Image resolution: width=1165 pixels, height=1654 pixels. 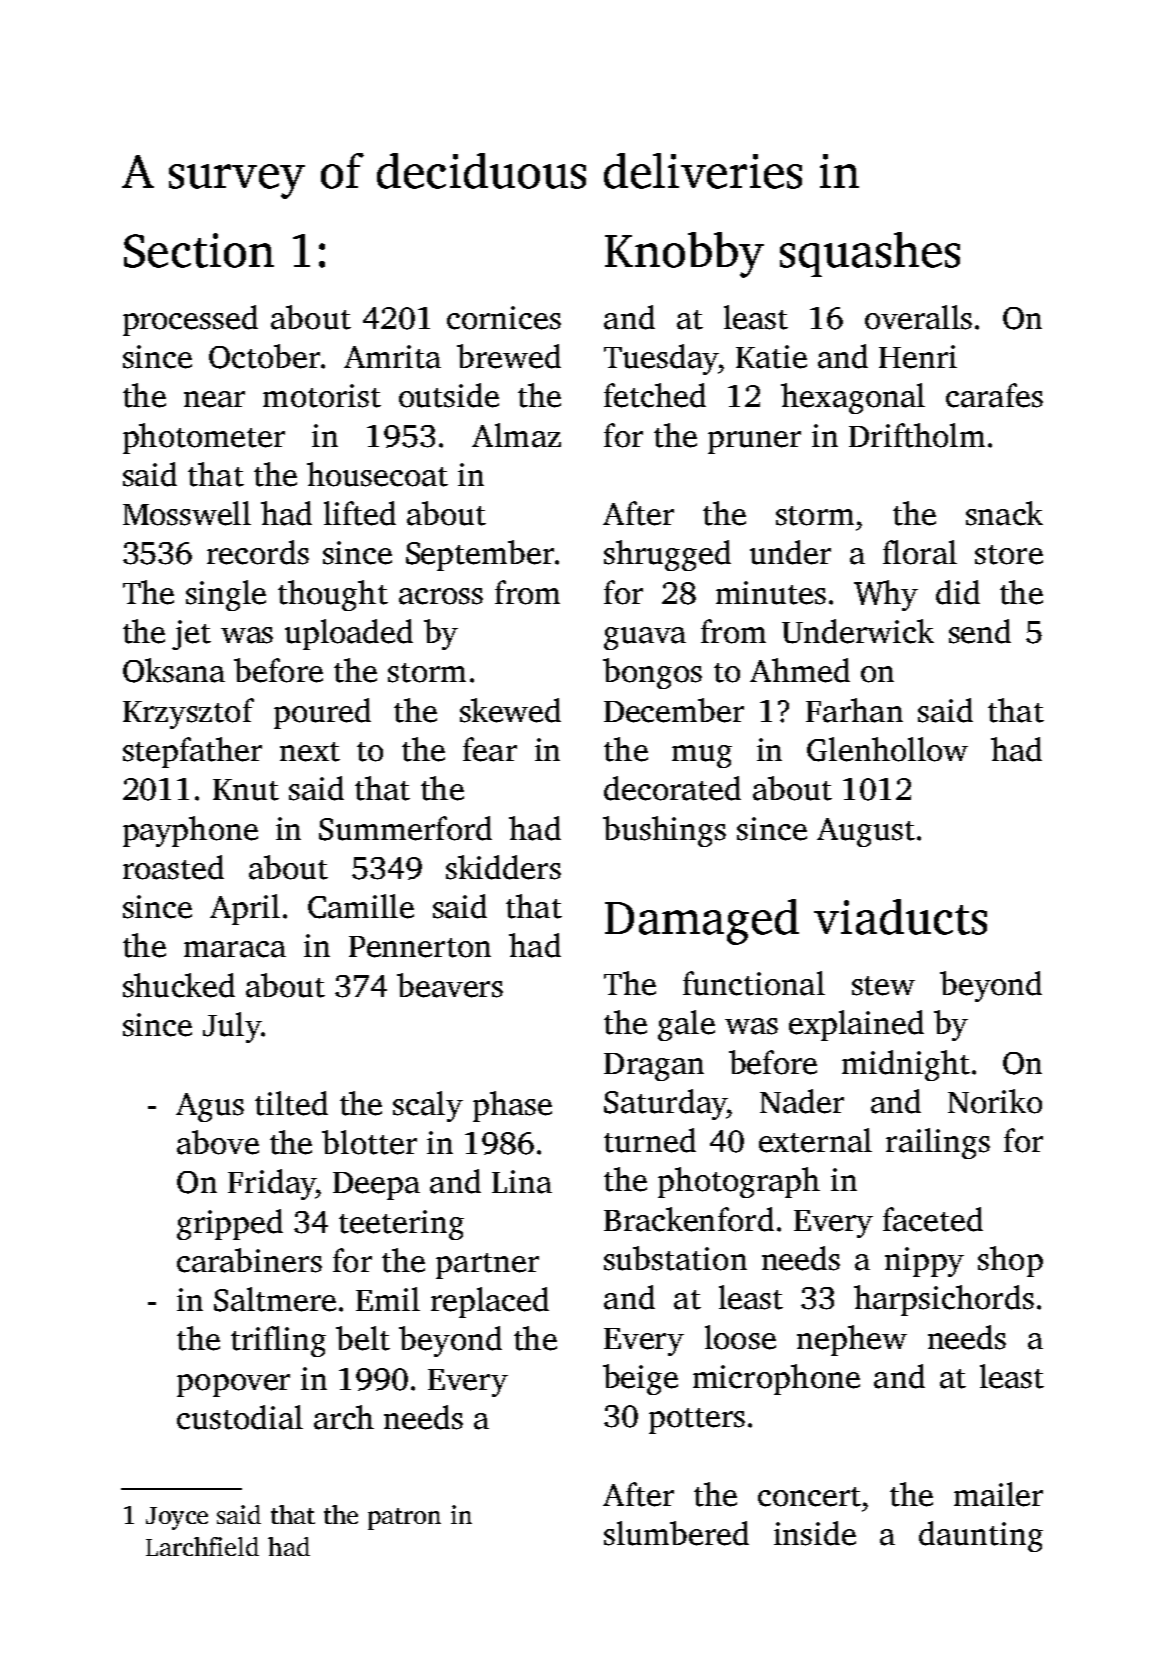 I want to click on squashes, so click(x=870, y=254).
